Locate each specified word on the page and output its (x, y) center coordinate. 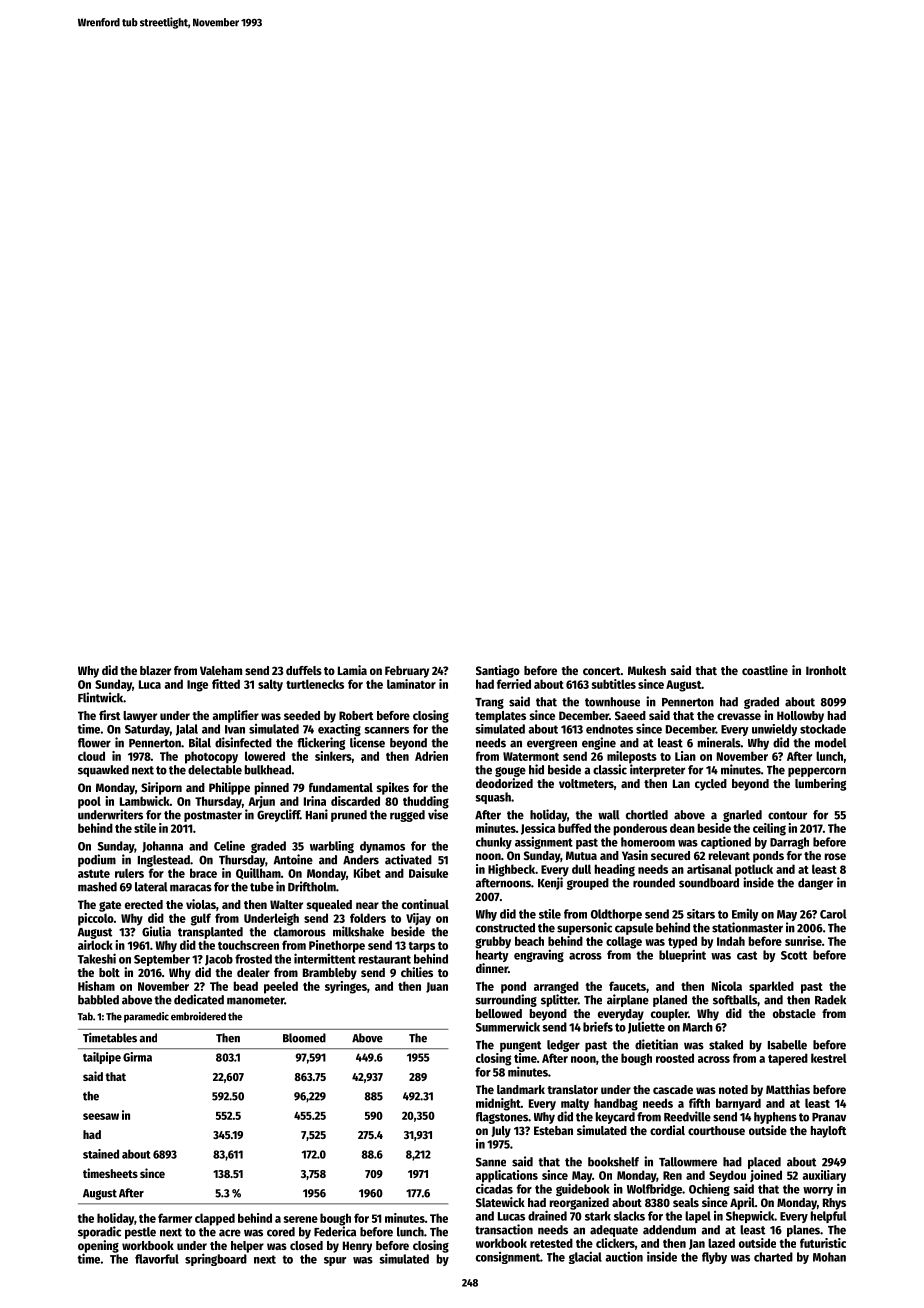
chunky (494, 843)
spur (335, 1261)
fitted (226, 684)
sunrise (803, 941)
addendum (669, 1230)
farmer (175, 1218)
